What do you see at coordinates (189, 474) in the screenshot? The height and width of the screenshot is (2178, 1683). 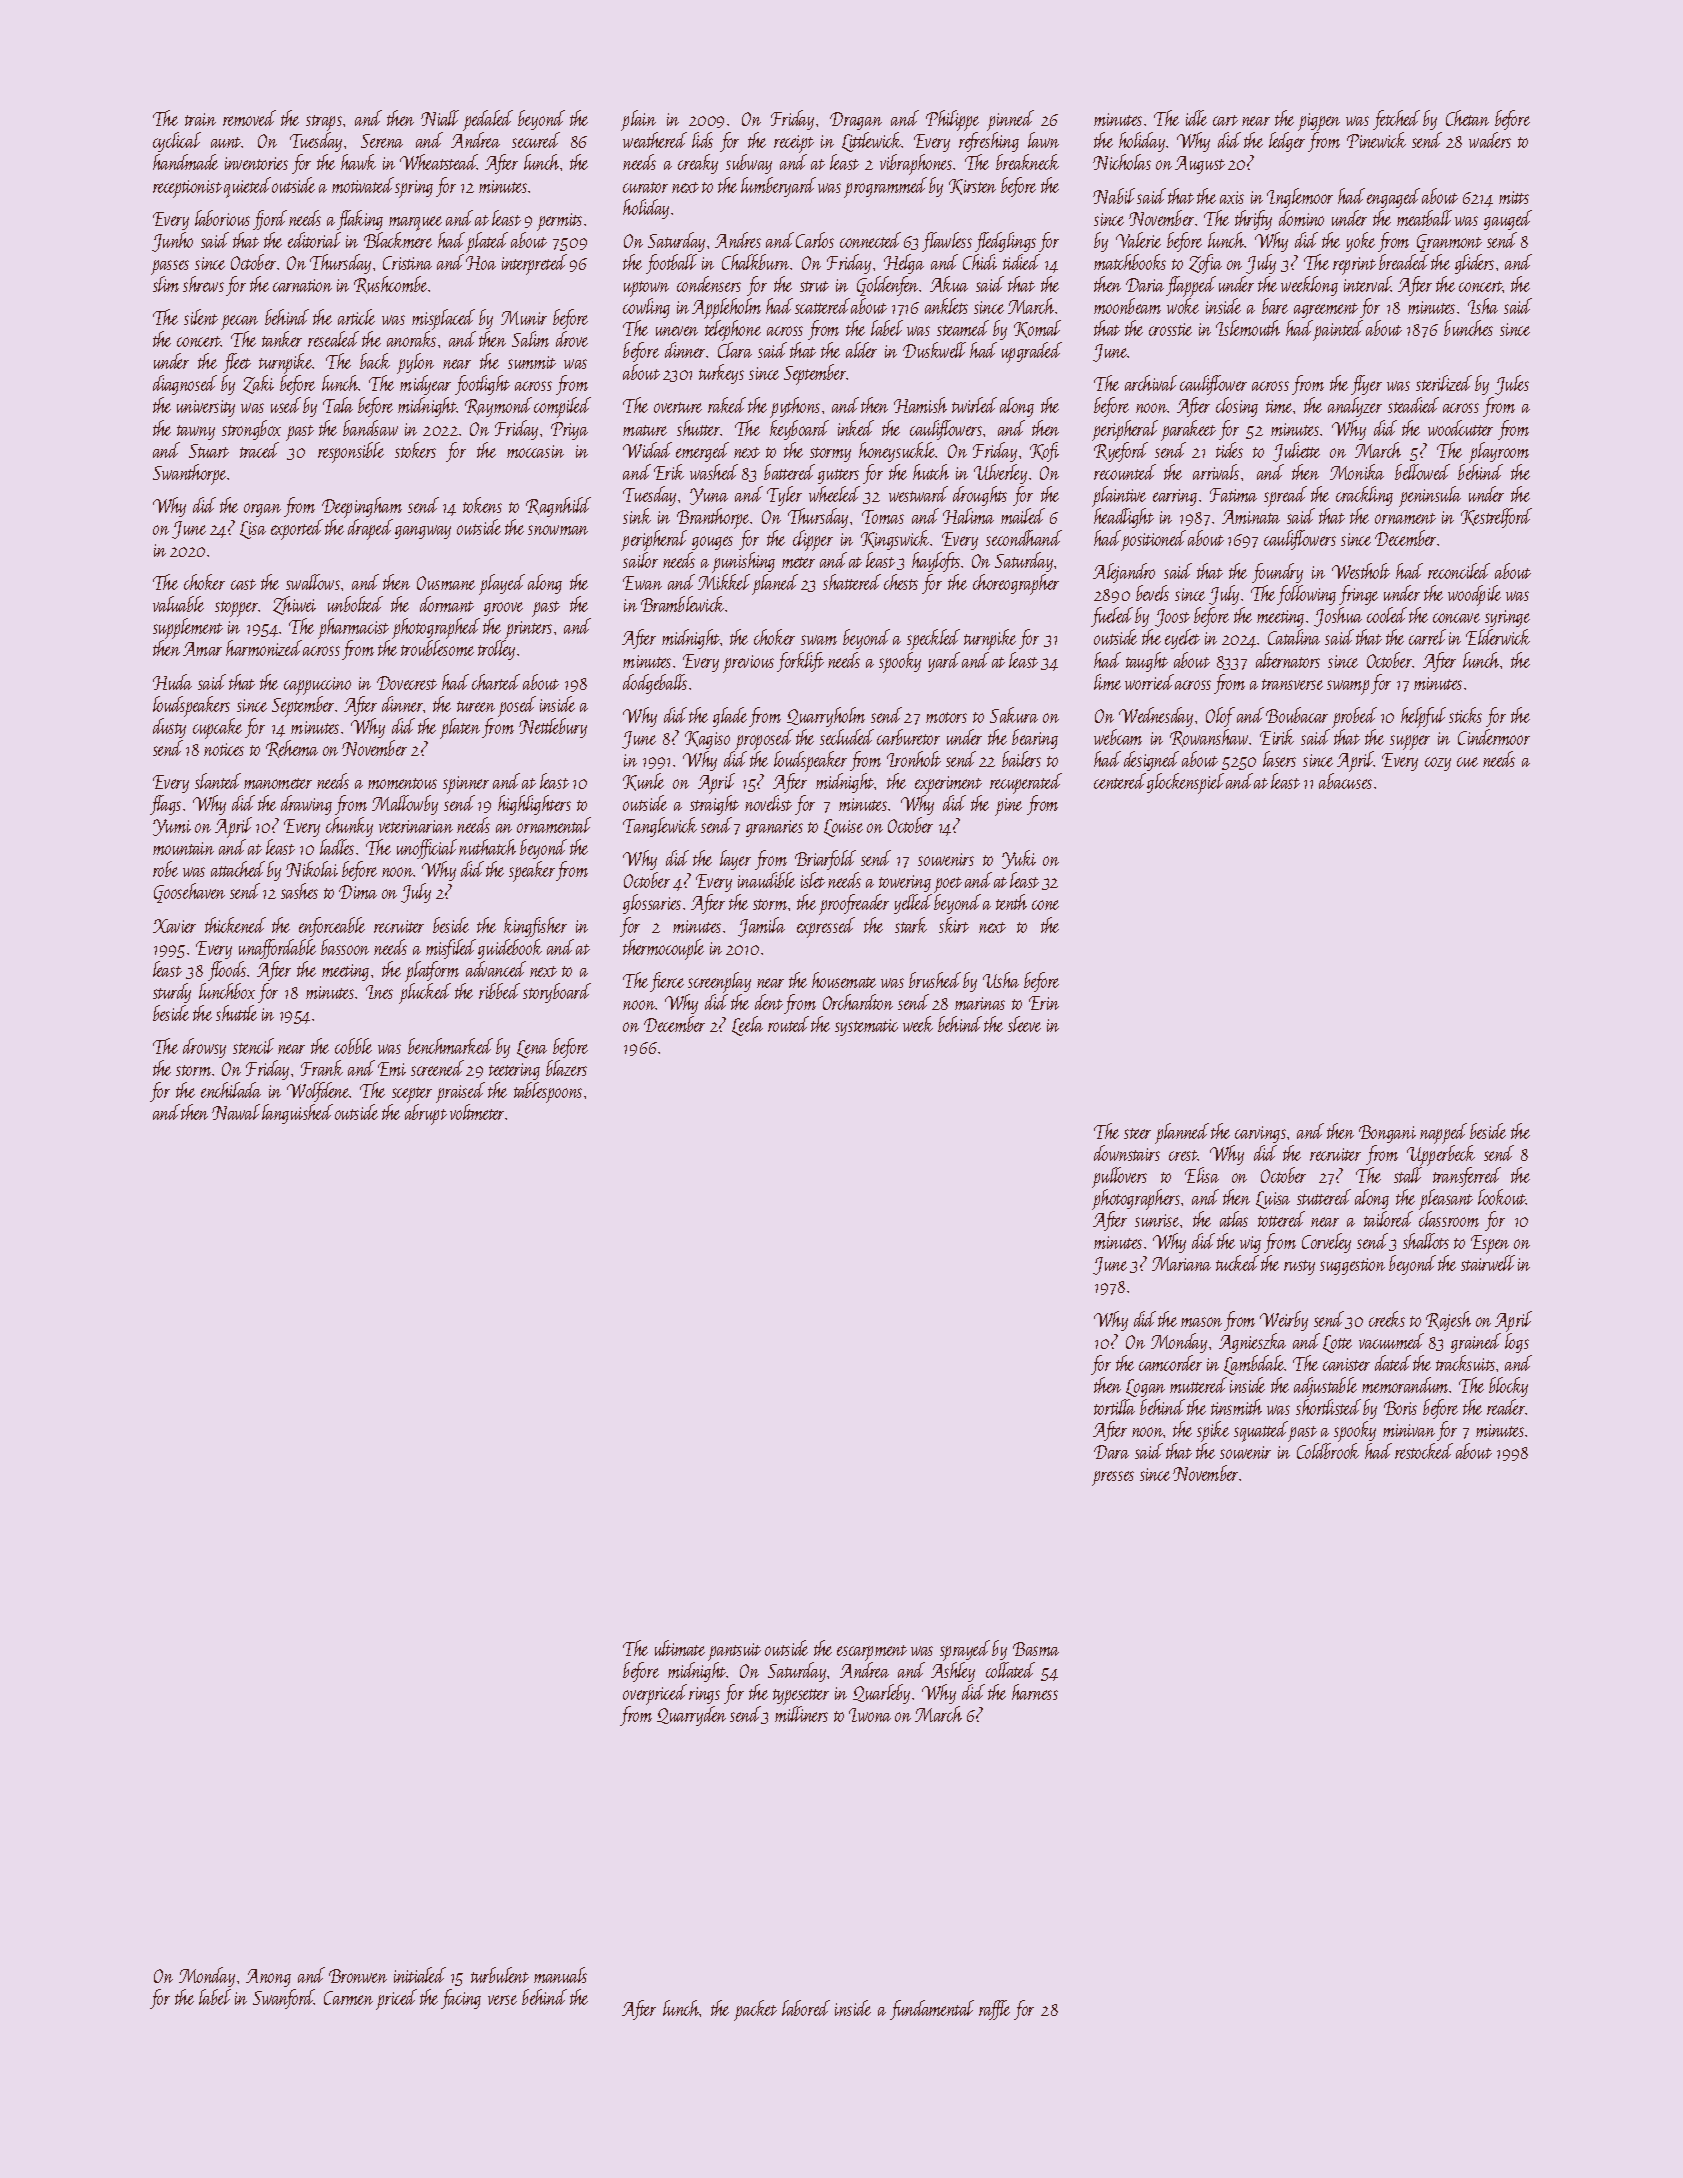 I see `Swanthorpe` at bounding box center [189, 474].
